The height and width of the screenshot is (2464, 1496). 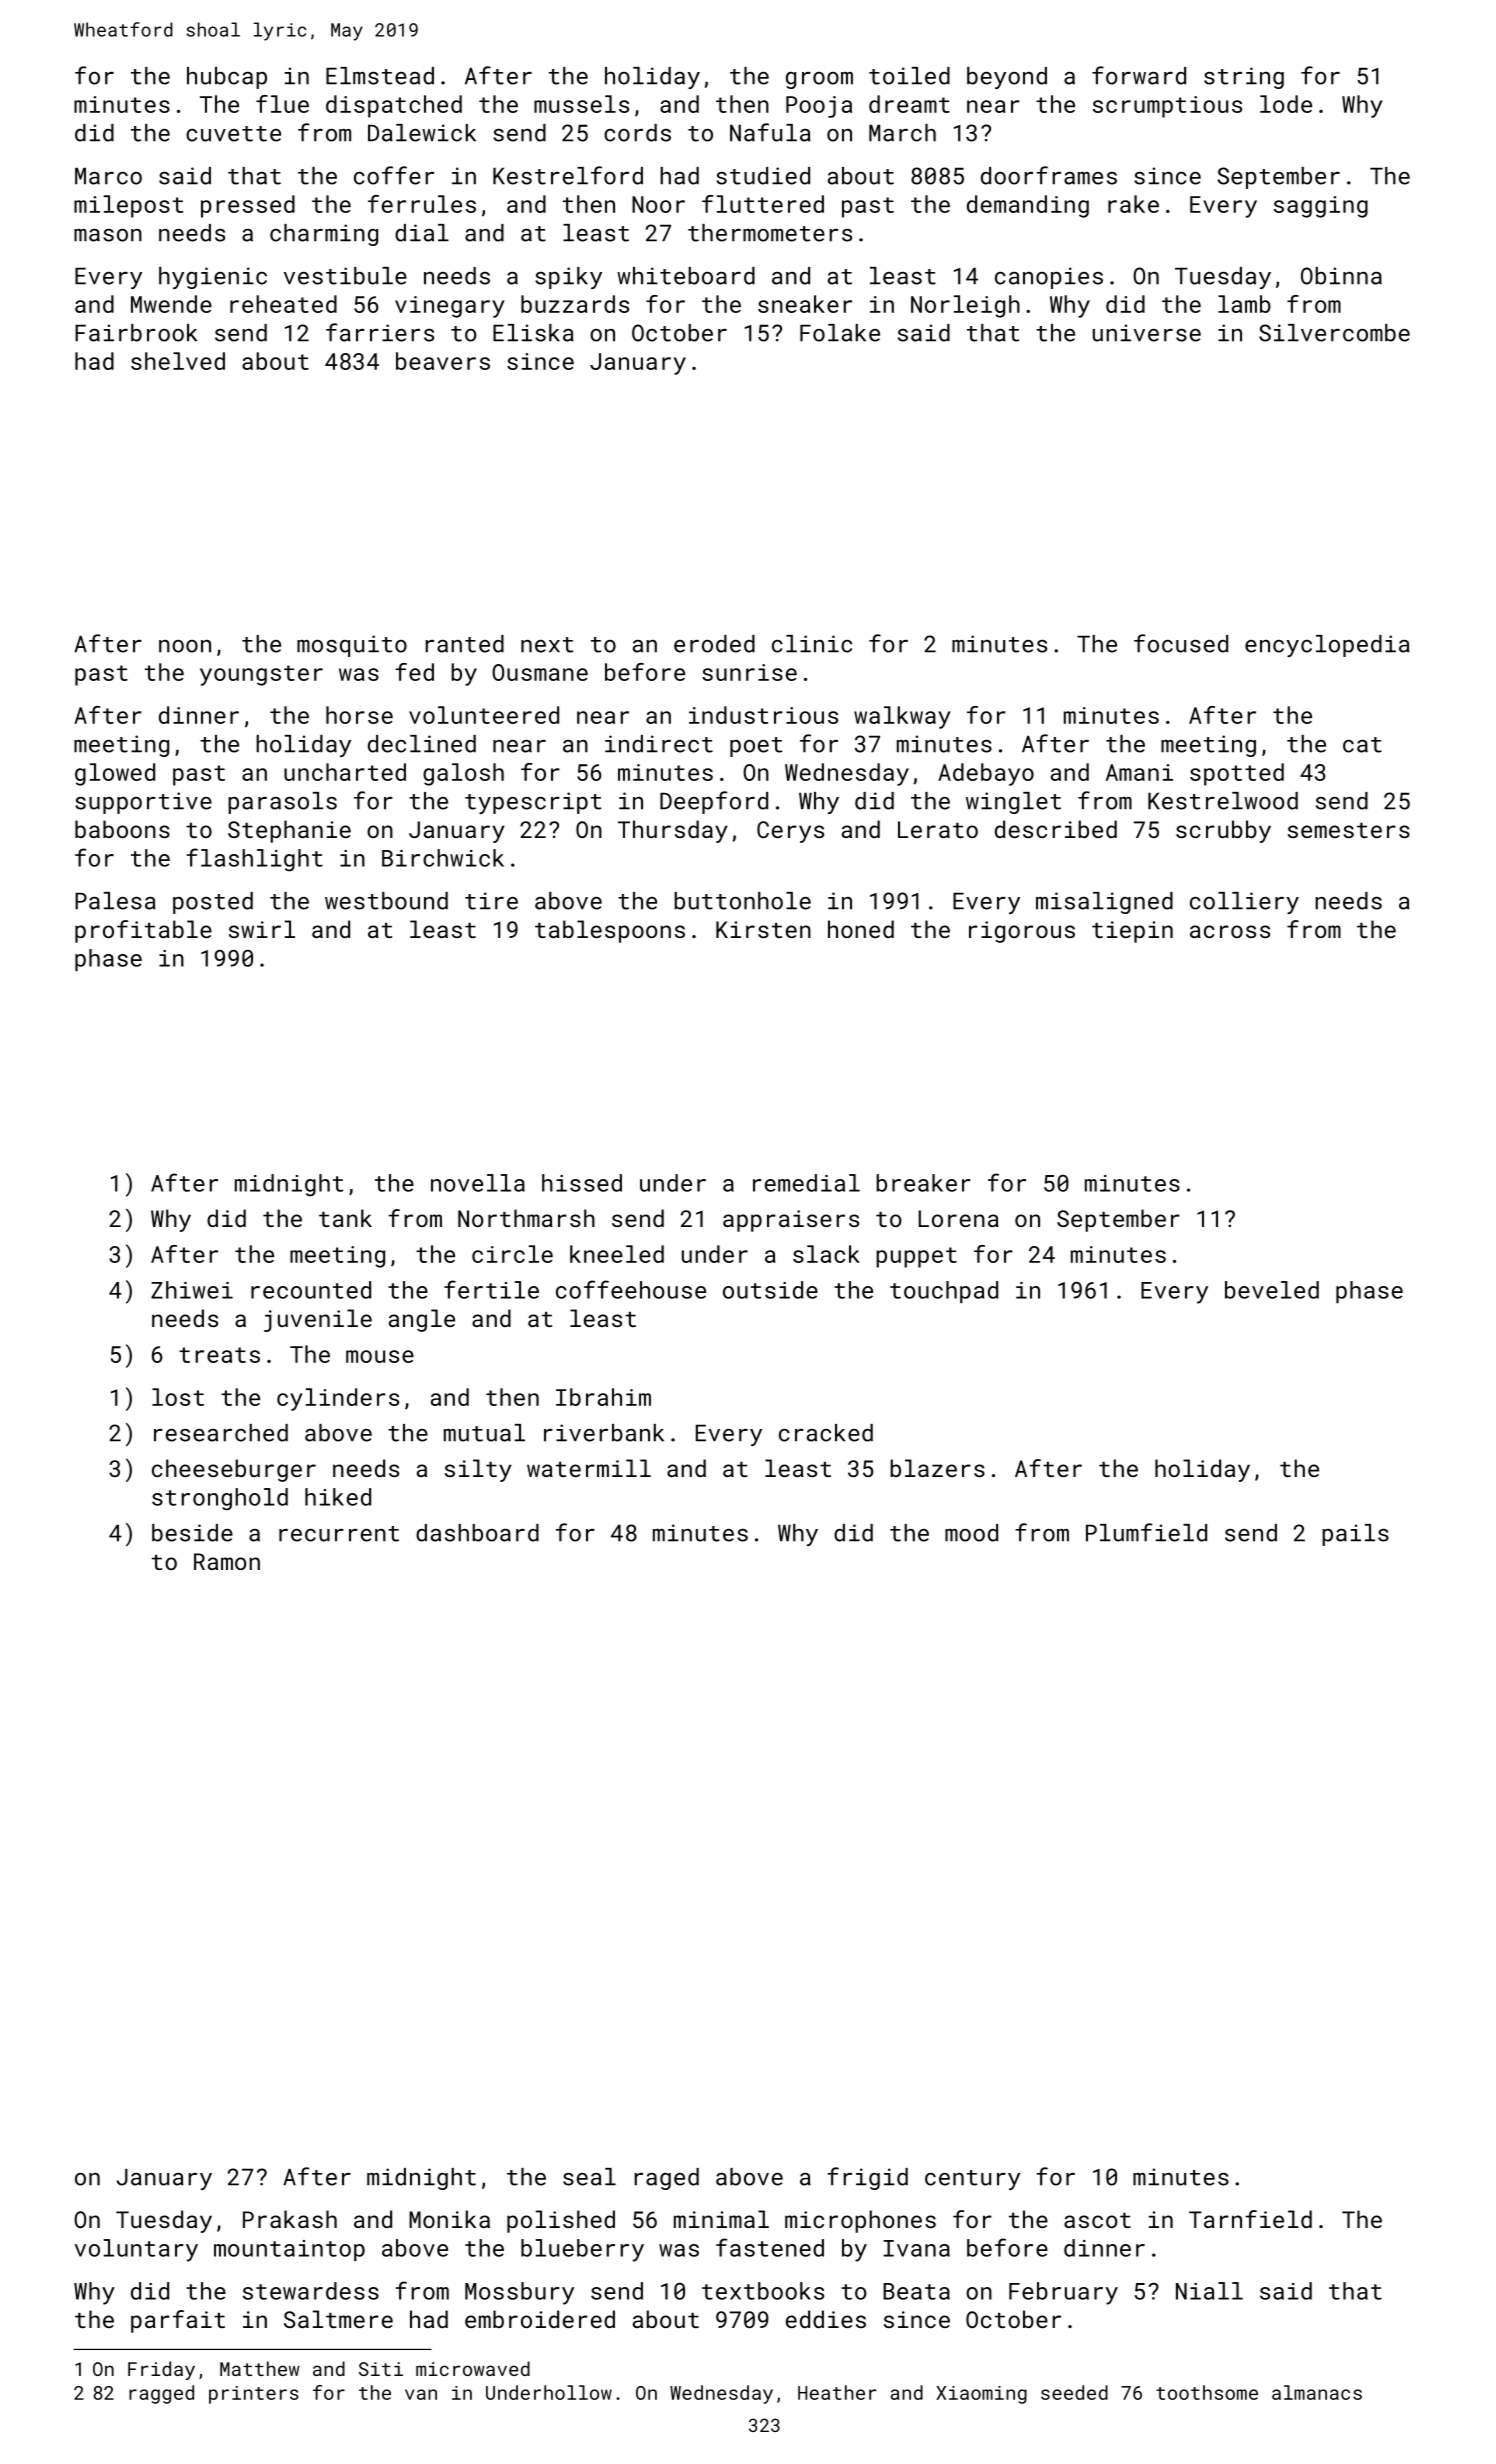 I want to click on baboons, so click(x=122, y=829).
